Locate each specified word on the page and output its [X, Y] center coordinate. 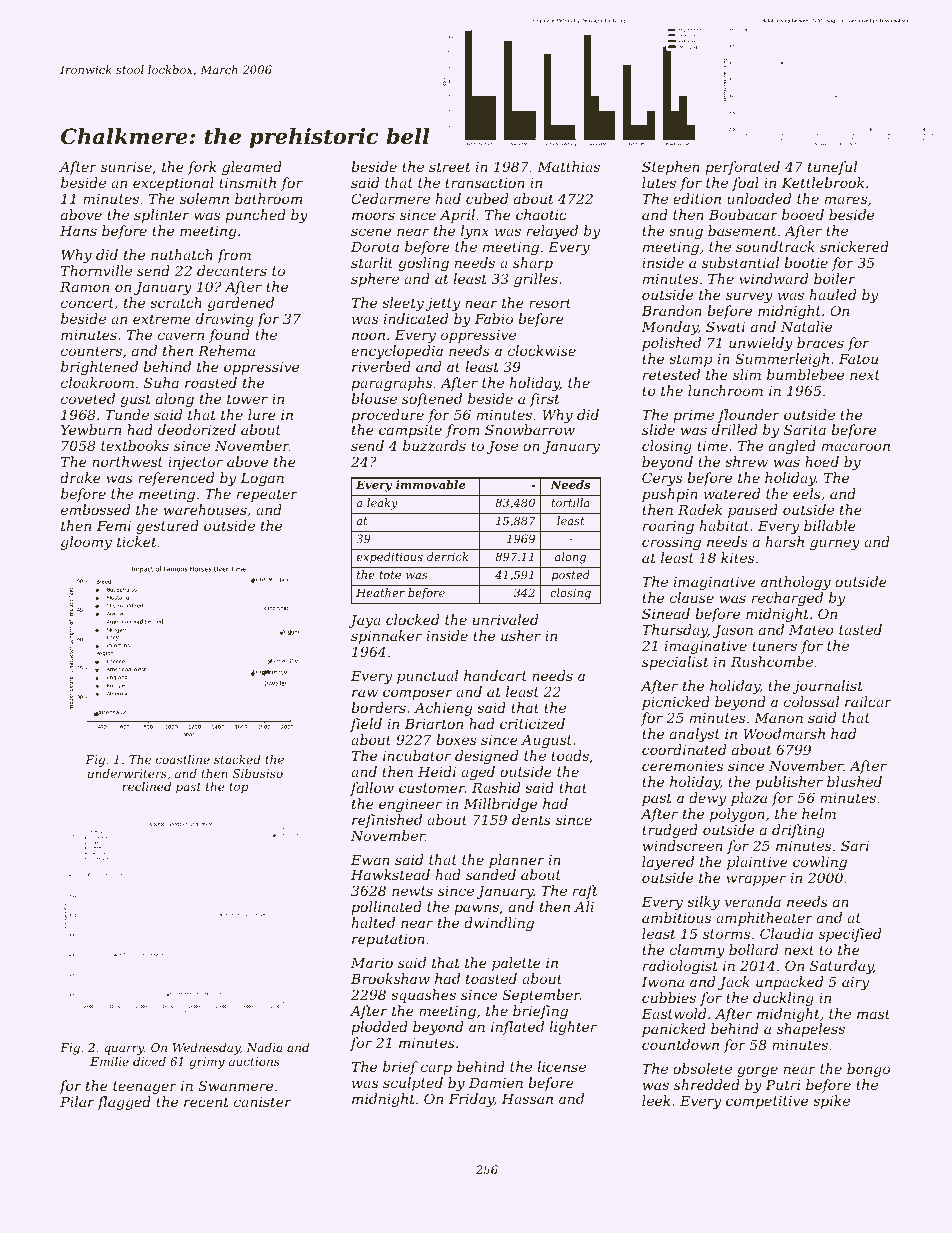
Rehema [226, 350]
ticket [137, 541]
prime [693, 416]
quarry [124, 1050]
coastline [183, 759]
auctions [254, 1061]
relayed [552, 232]
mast [873, 1014]
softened [432, 400]
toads [570, 755]
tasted [860, 629]
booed [803, 214]
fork [202, 168]
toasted [491, 978]
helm [819, 813]
